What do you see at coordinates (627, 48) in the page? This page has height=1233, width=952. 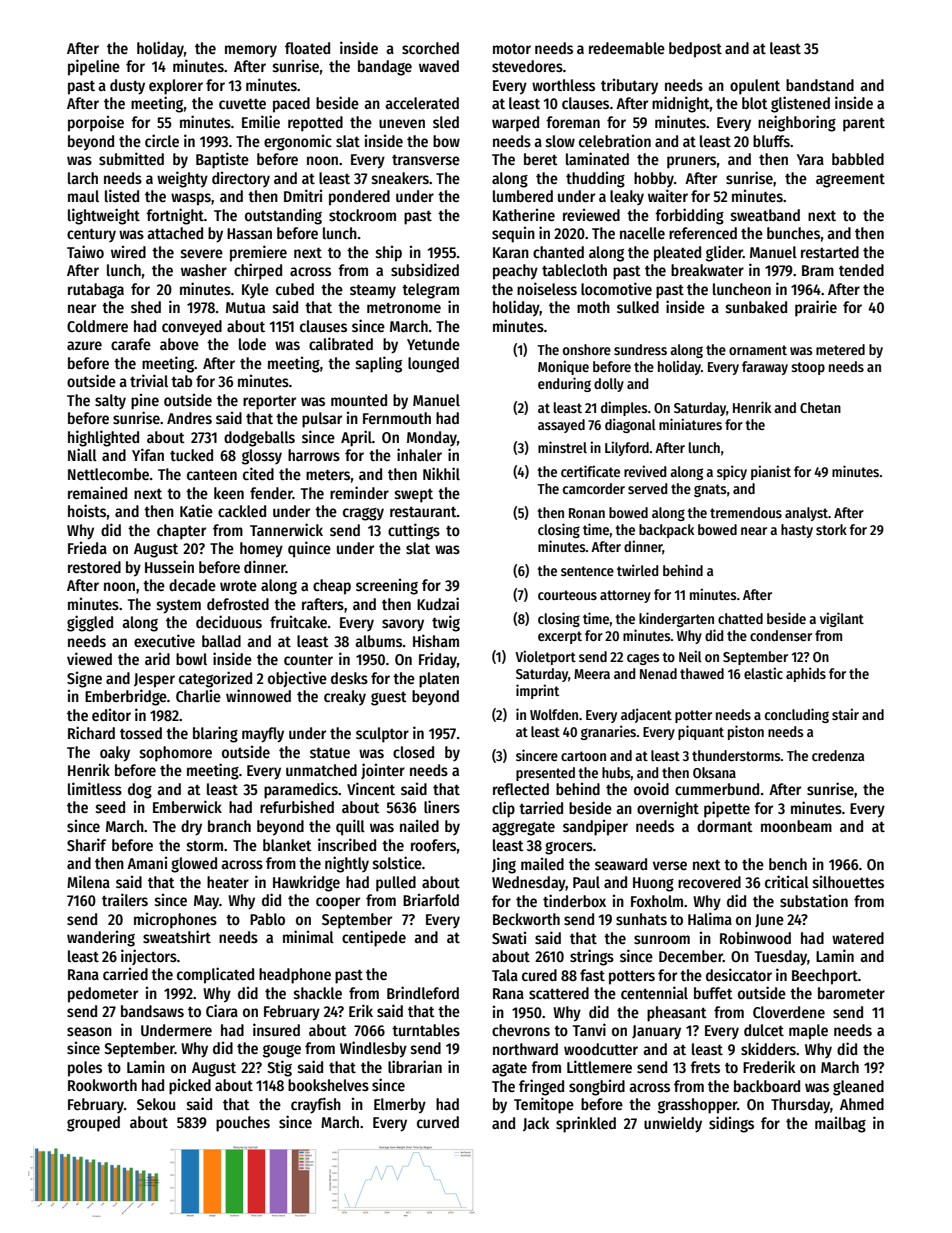 I see `redeemable` at bounding box center [627, 48].
